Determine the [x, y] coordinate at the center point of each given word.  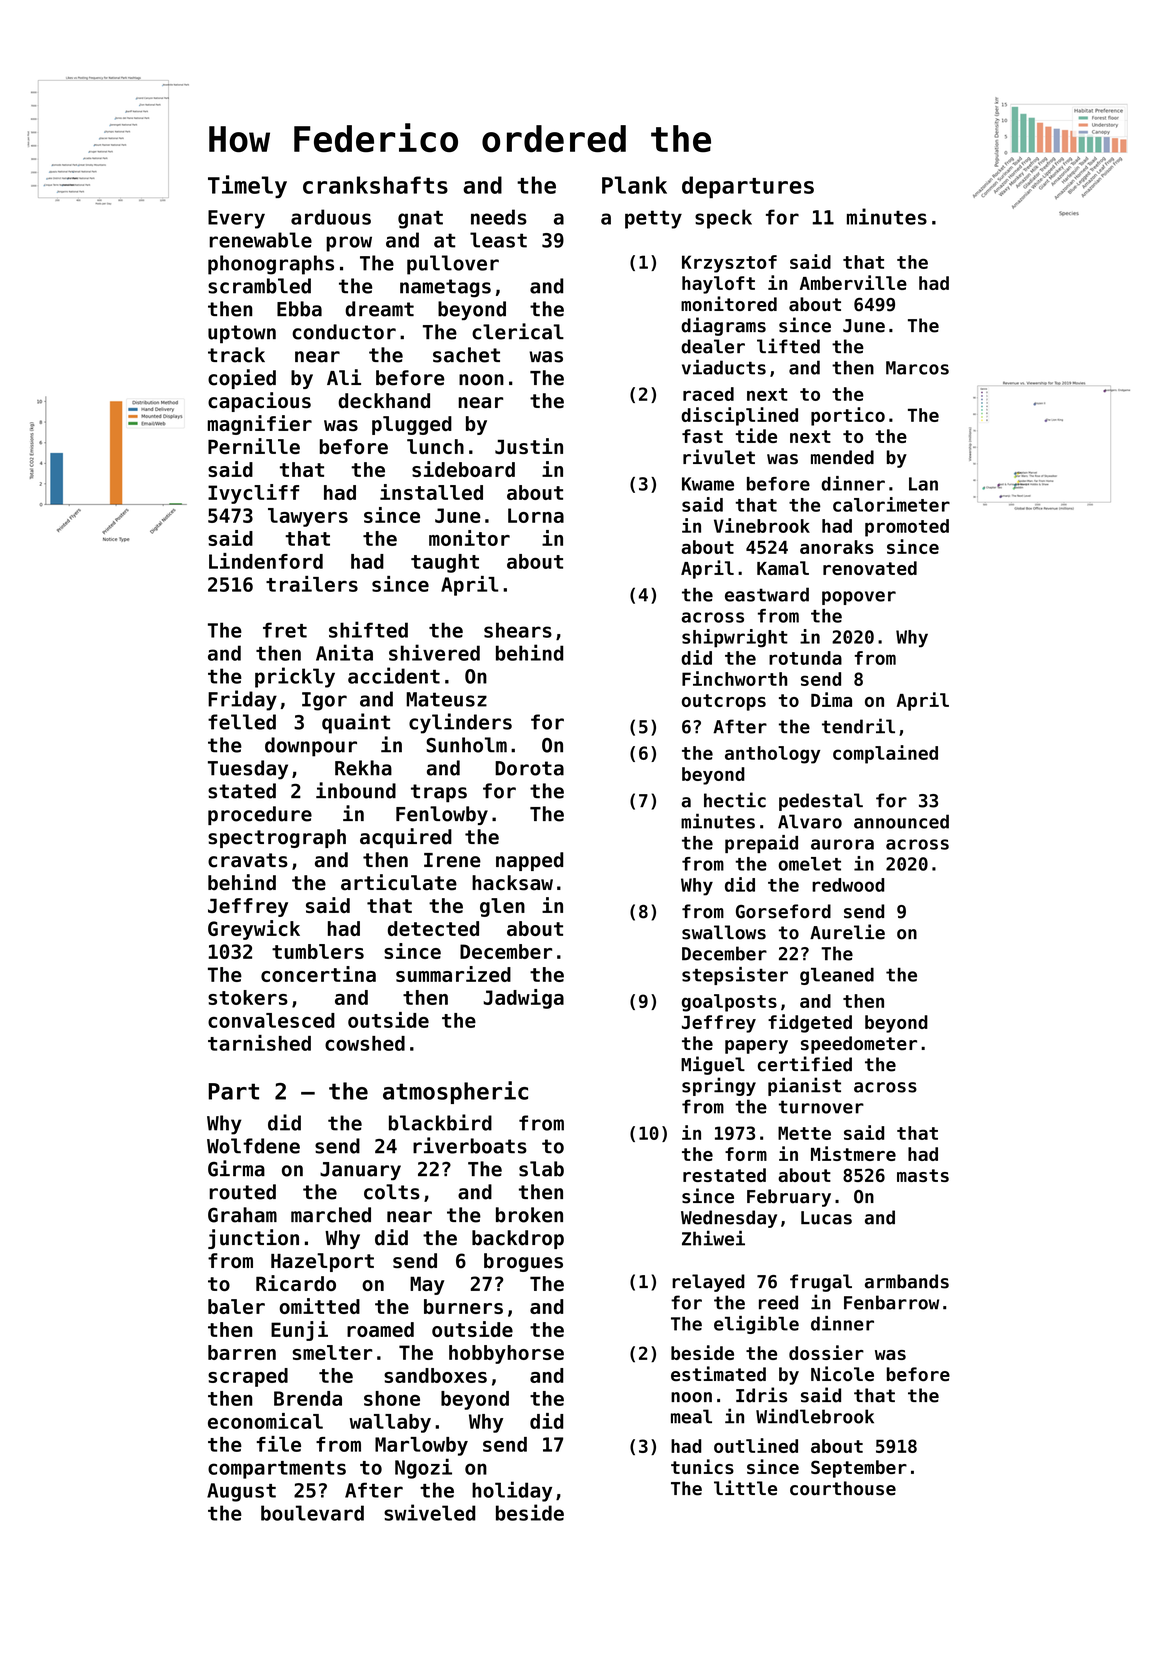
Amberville [853, 282]
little [745, 1488]
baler [236, 1306]
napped [529, 861]
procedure [260, 815]
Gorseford [783, 911]
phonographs [271, 265]
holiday [512, 1491]
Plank [634, 185]
